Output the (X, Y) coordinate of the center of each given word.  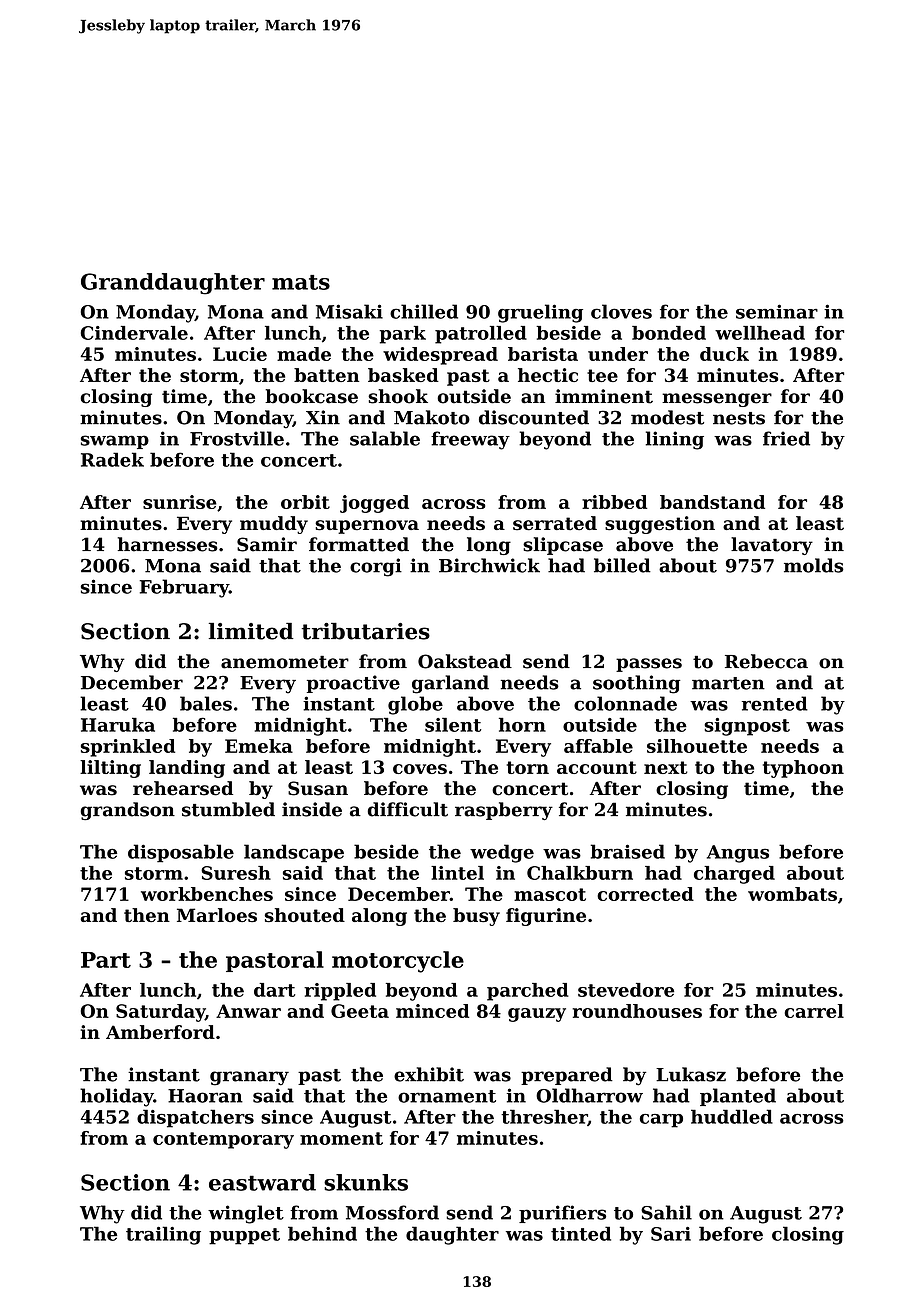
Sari (671, 1234)
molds (814, 565)
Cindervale (134, 333)
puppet (244, 1236)
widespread (440, 356)
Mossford (392, 1212)
